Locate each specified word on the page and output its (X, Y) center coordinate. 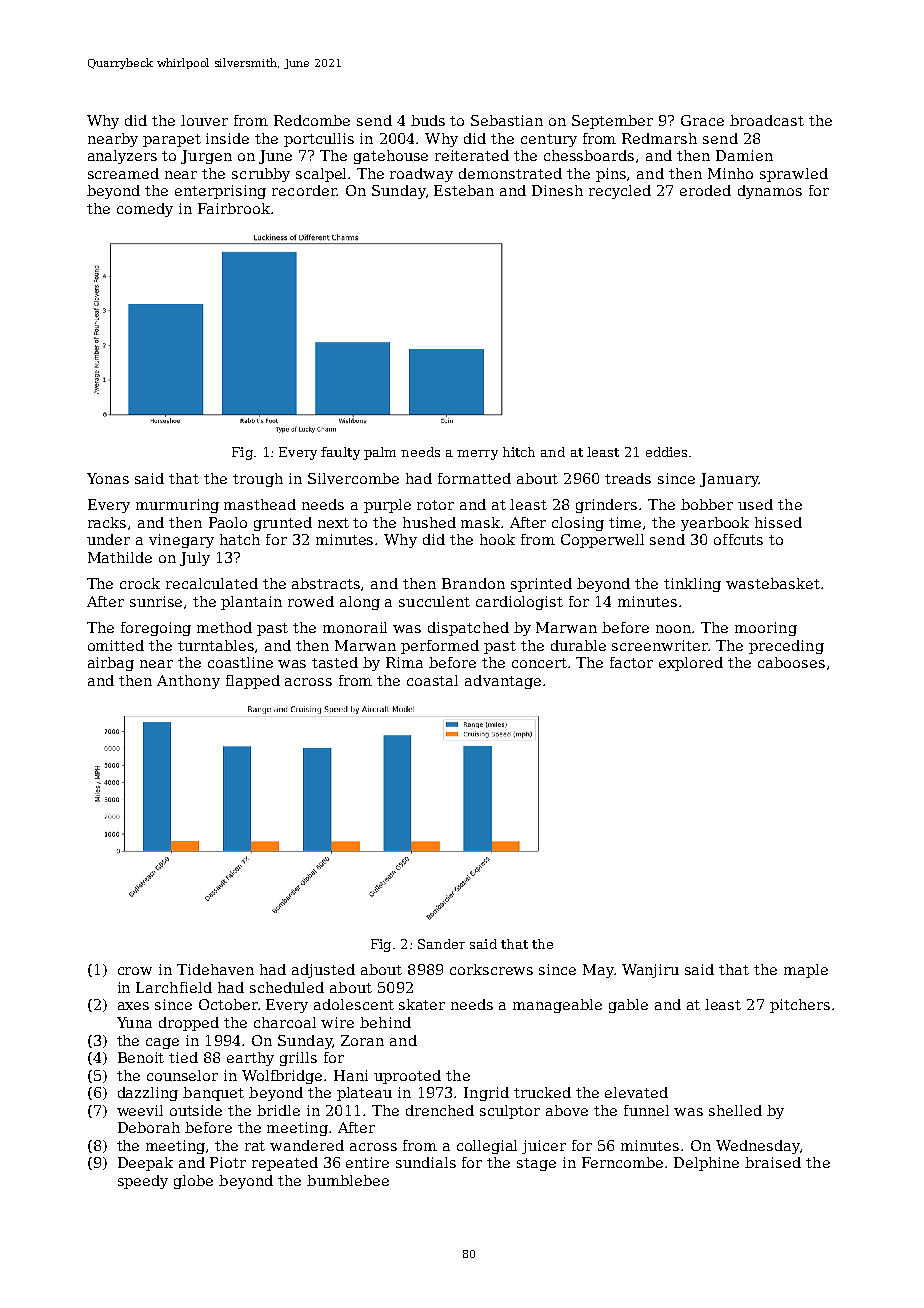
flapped (253, 682)
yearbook (715, 524)
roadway (421, 175)
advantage (503, 682)
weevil (140, 1110)
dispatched (468, 629)
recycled (620, 192)
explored (691, 664)
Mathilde (120, 557)
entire (367, 1162)
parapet (172, 140)
